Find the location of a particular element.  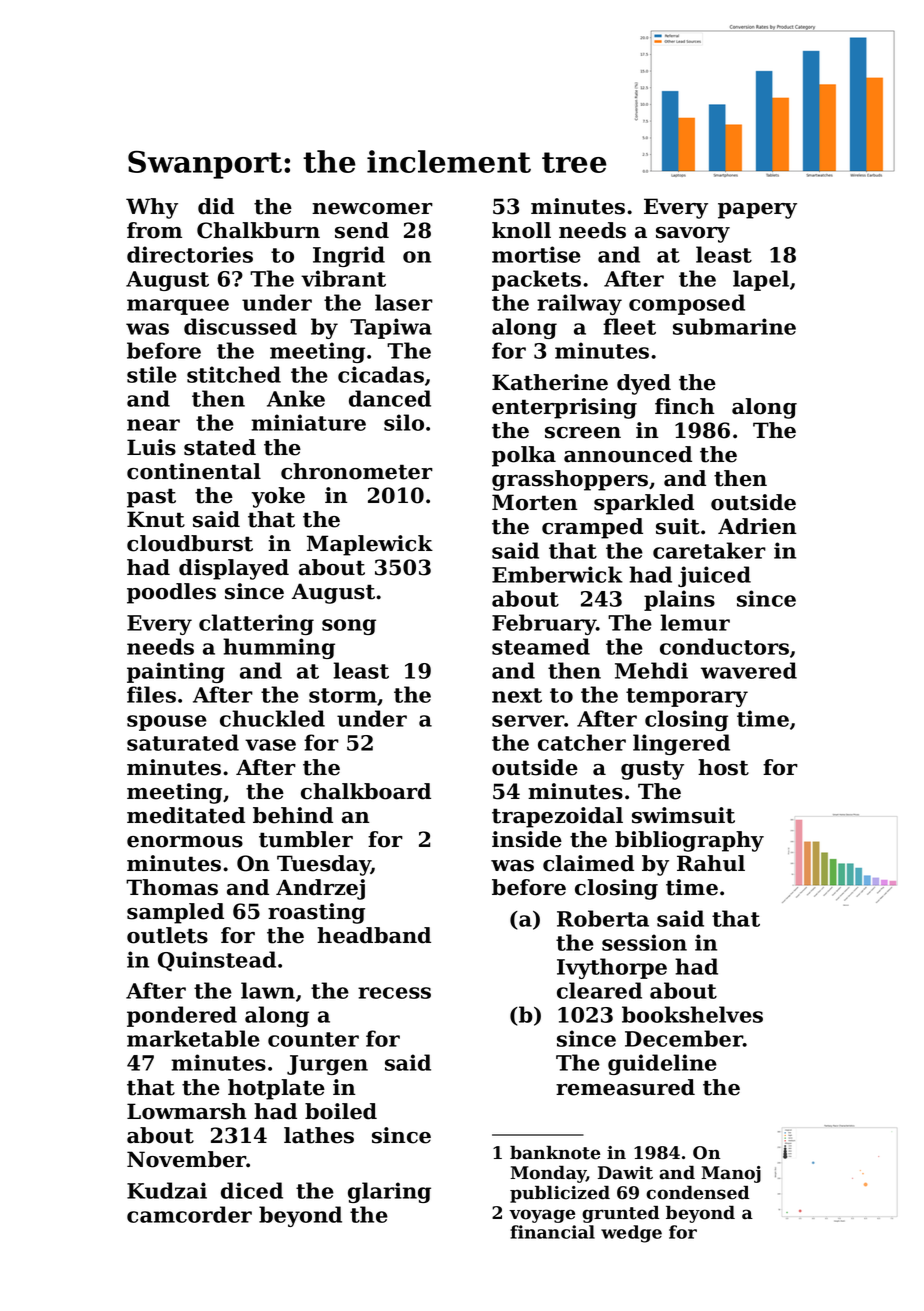

papery is located at coordinates (757, 211).
